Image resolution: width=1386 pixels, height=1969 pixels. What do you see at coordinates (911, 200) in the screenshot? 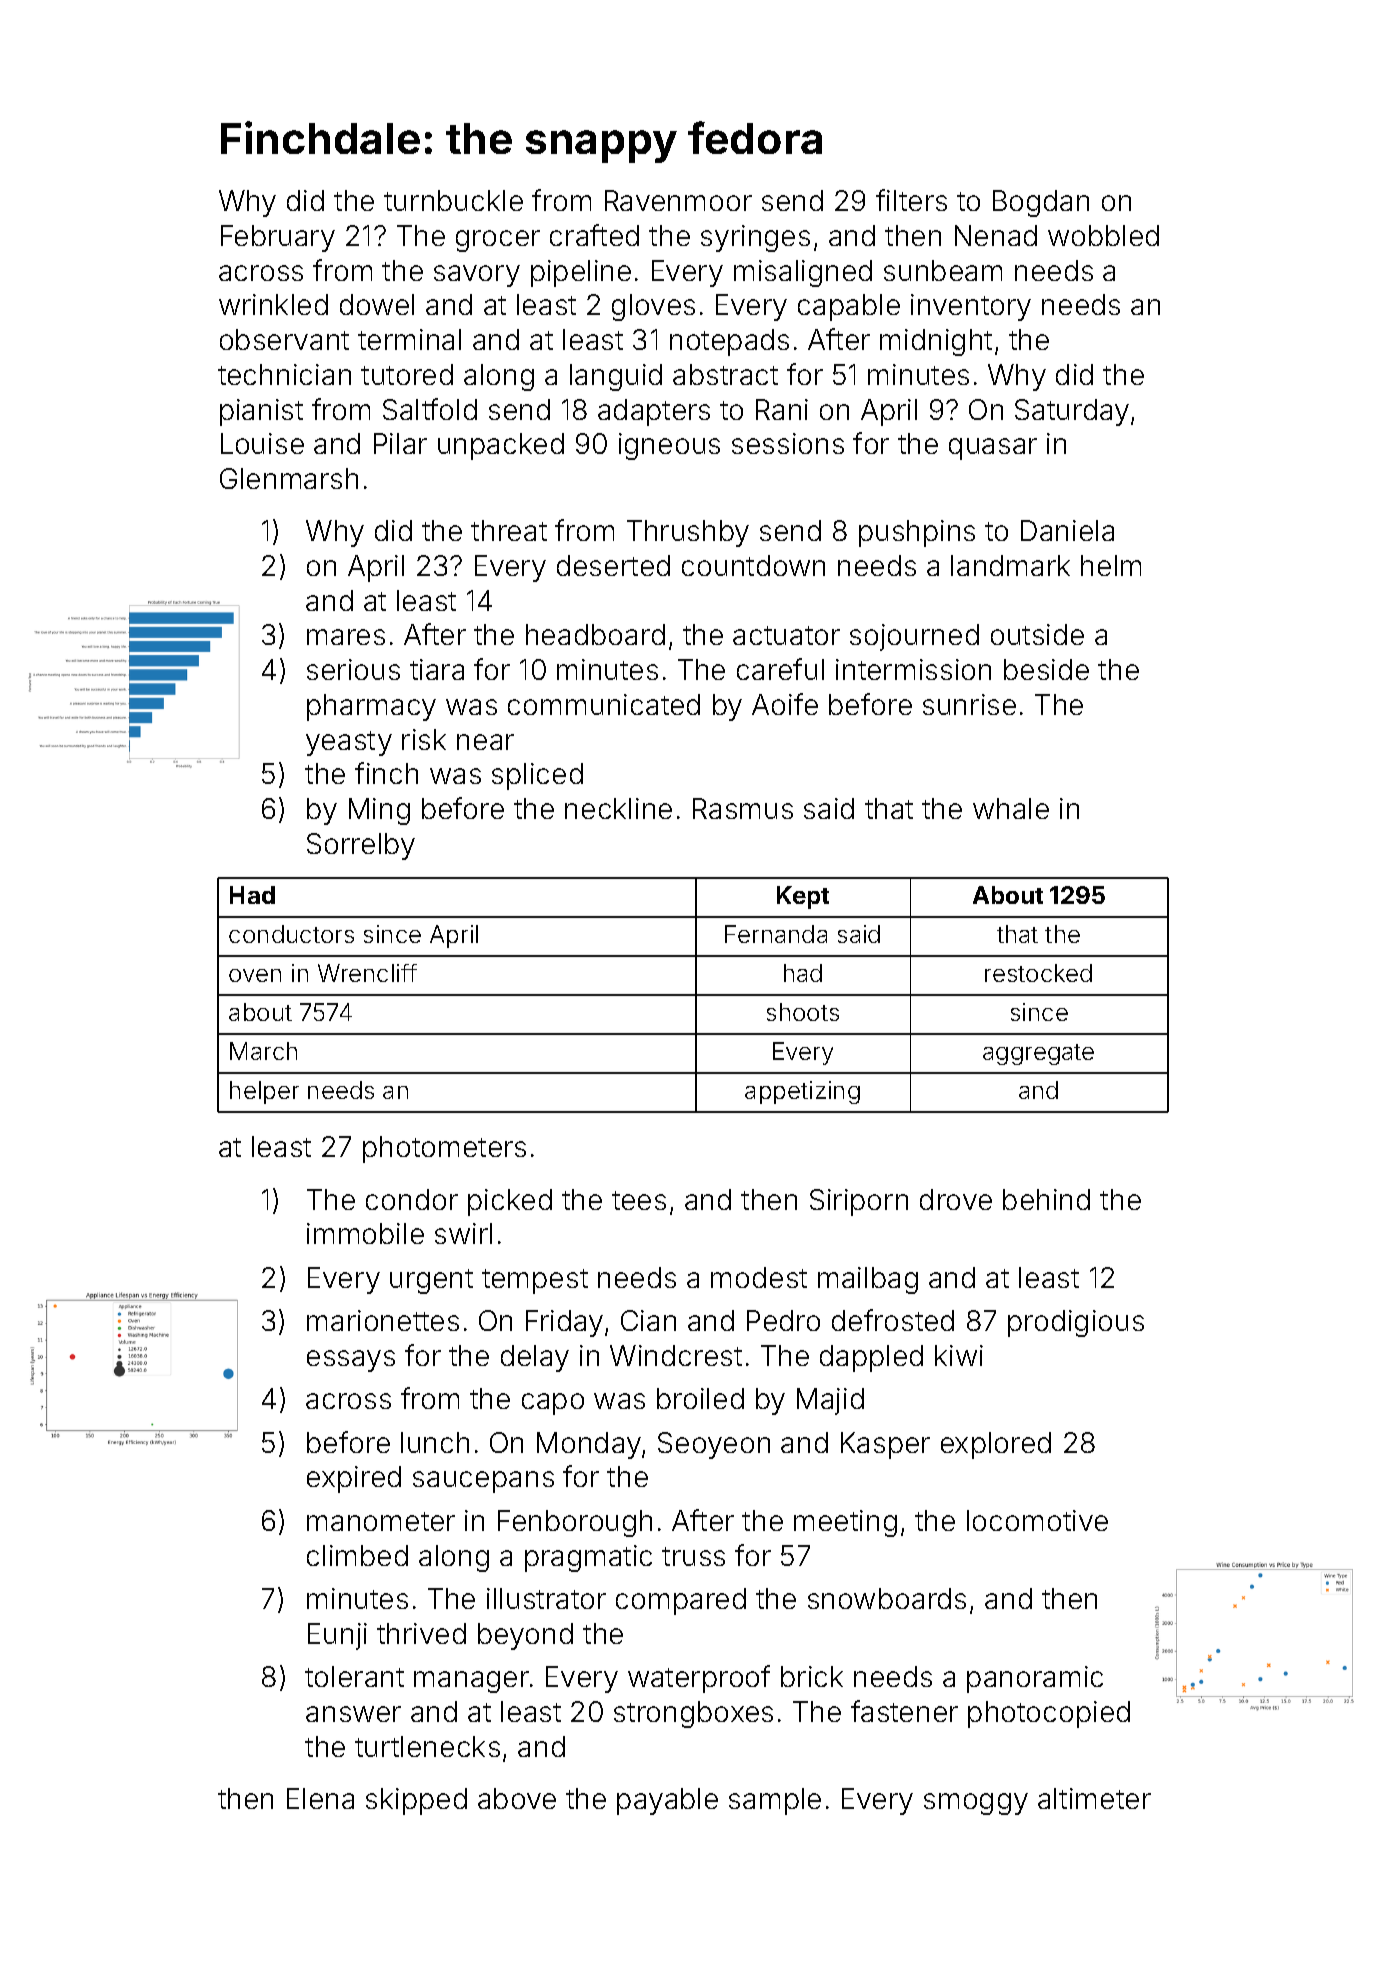
I see `filters` at bounding box center [911, 200].
